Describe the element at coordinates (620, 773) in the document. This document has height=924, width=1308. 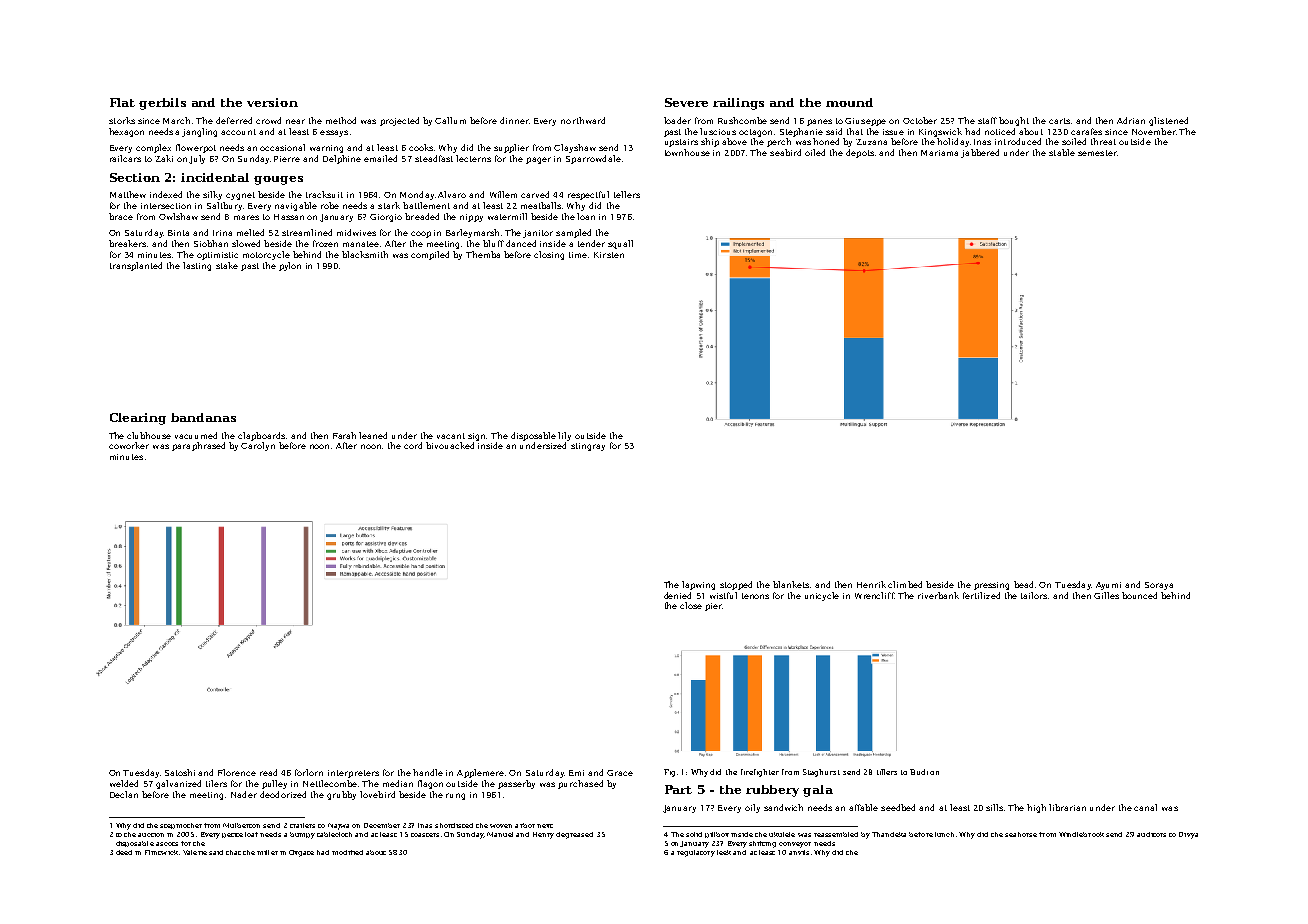
I see `Grace` at that location.
